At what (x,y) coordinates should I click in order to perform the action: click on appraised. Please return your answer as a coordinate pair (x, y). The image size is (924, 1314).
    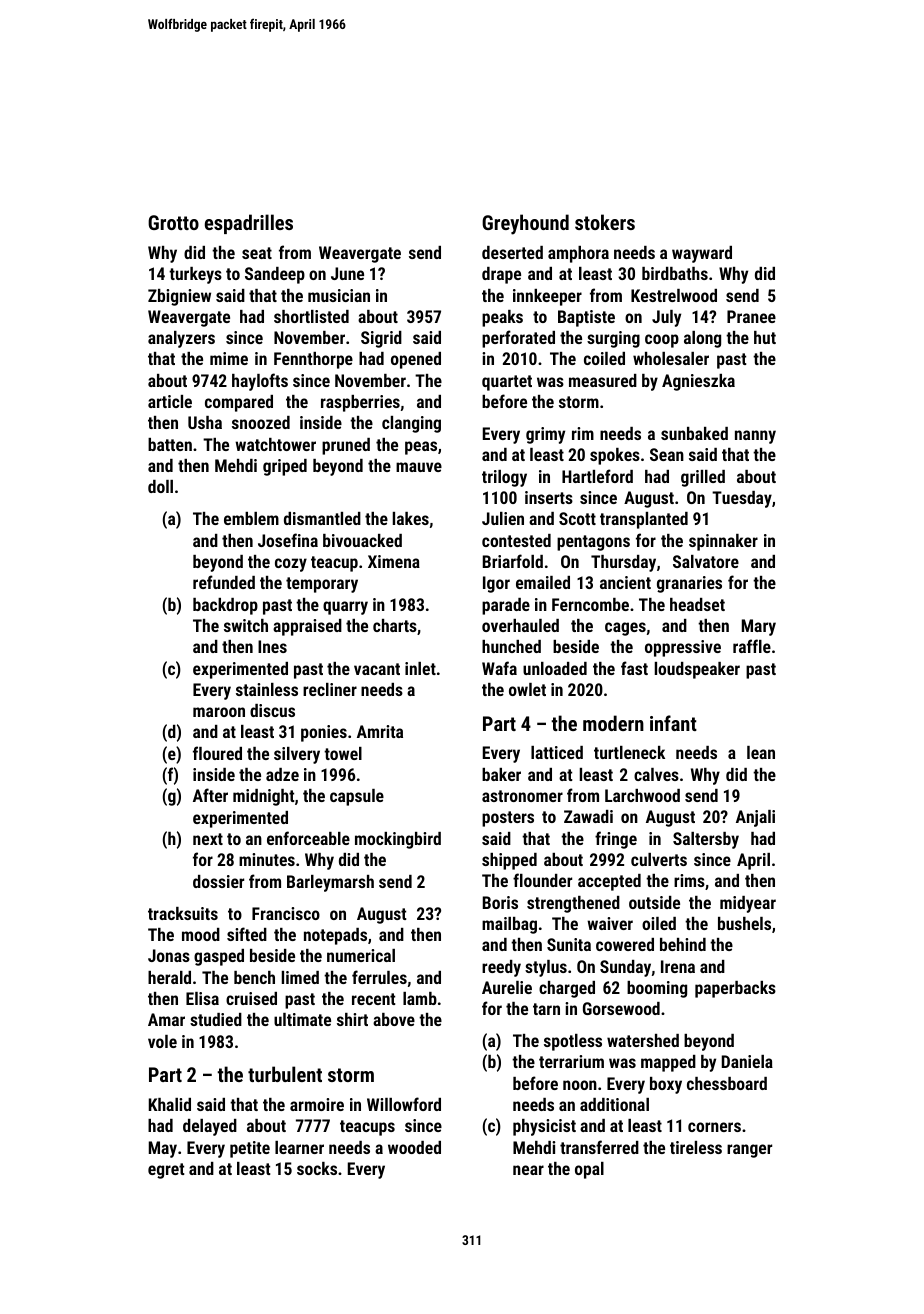
    Looking at the image, I should click on (307, 627).
